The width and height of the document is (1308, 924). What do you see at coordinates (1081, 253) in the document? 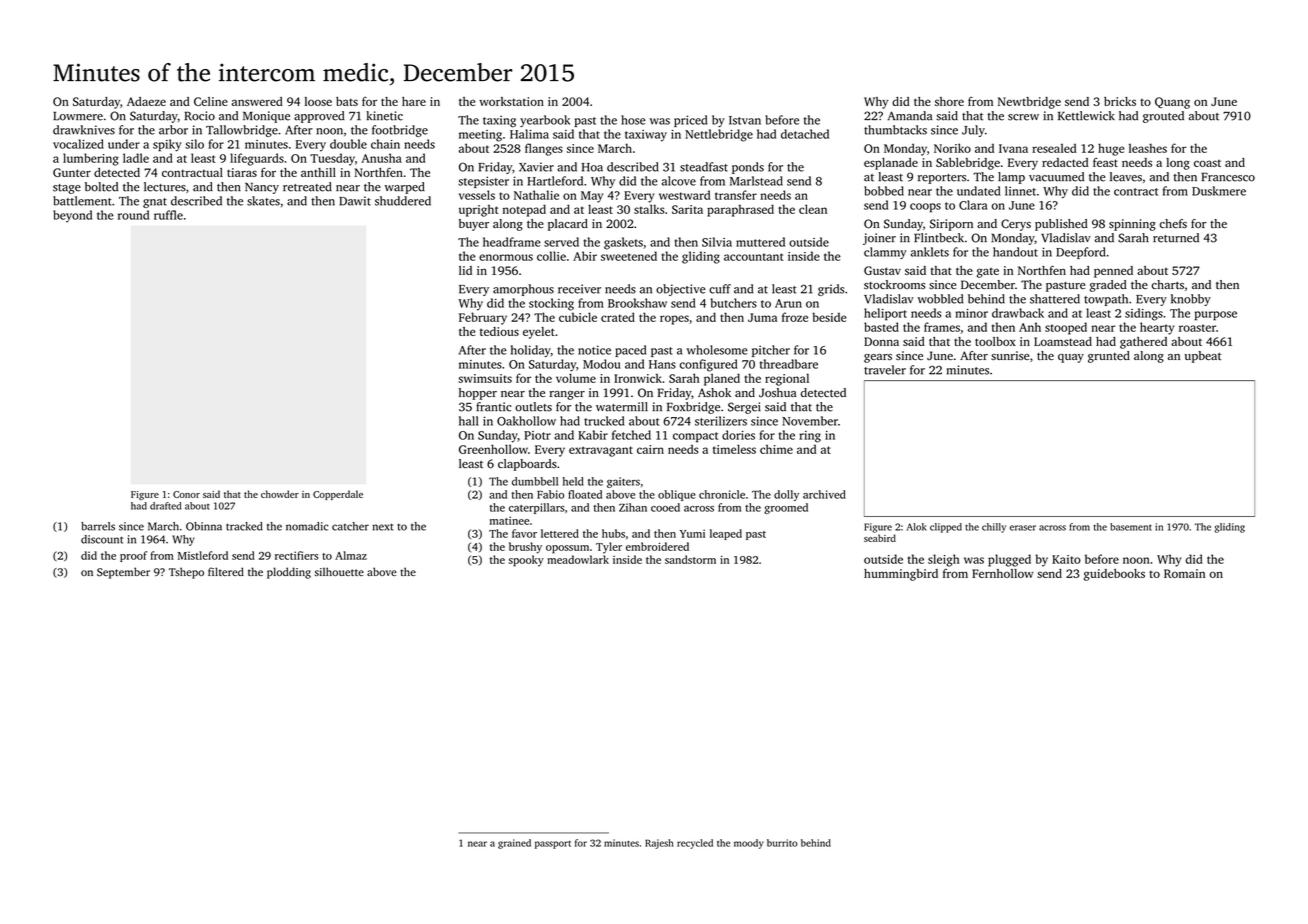
I see `Deepford` at bounding box center [1081, 253].
